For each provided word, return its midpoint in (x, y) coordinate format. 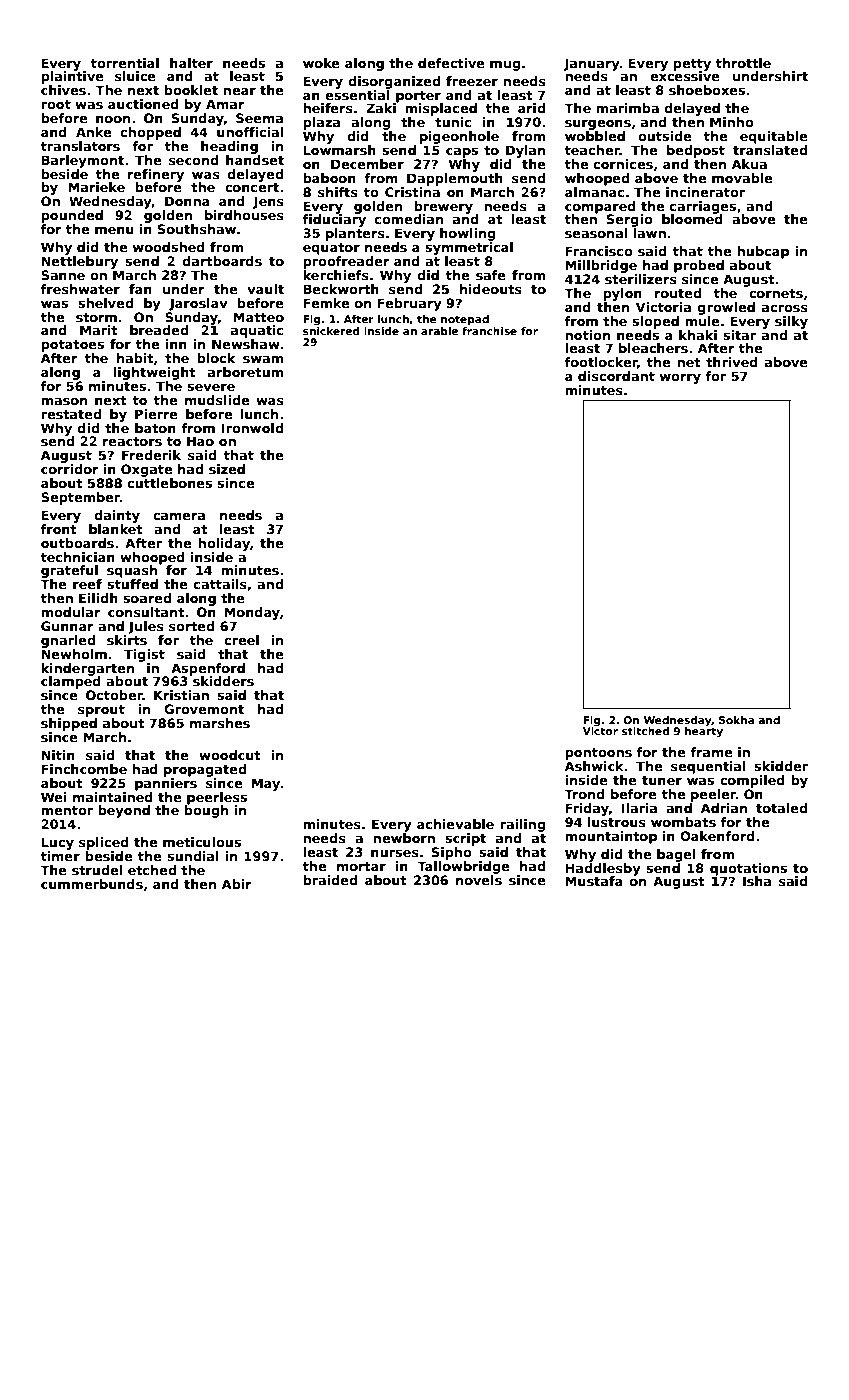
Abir (237, 884)
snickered (331, 331)
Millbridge (601, 266)
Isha (757, 881)
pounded (72, 216)
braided (330, 880)
